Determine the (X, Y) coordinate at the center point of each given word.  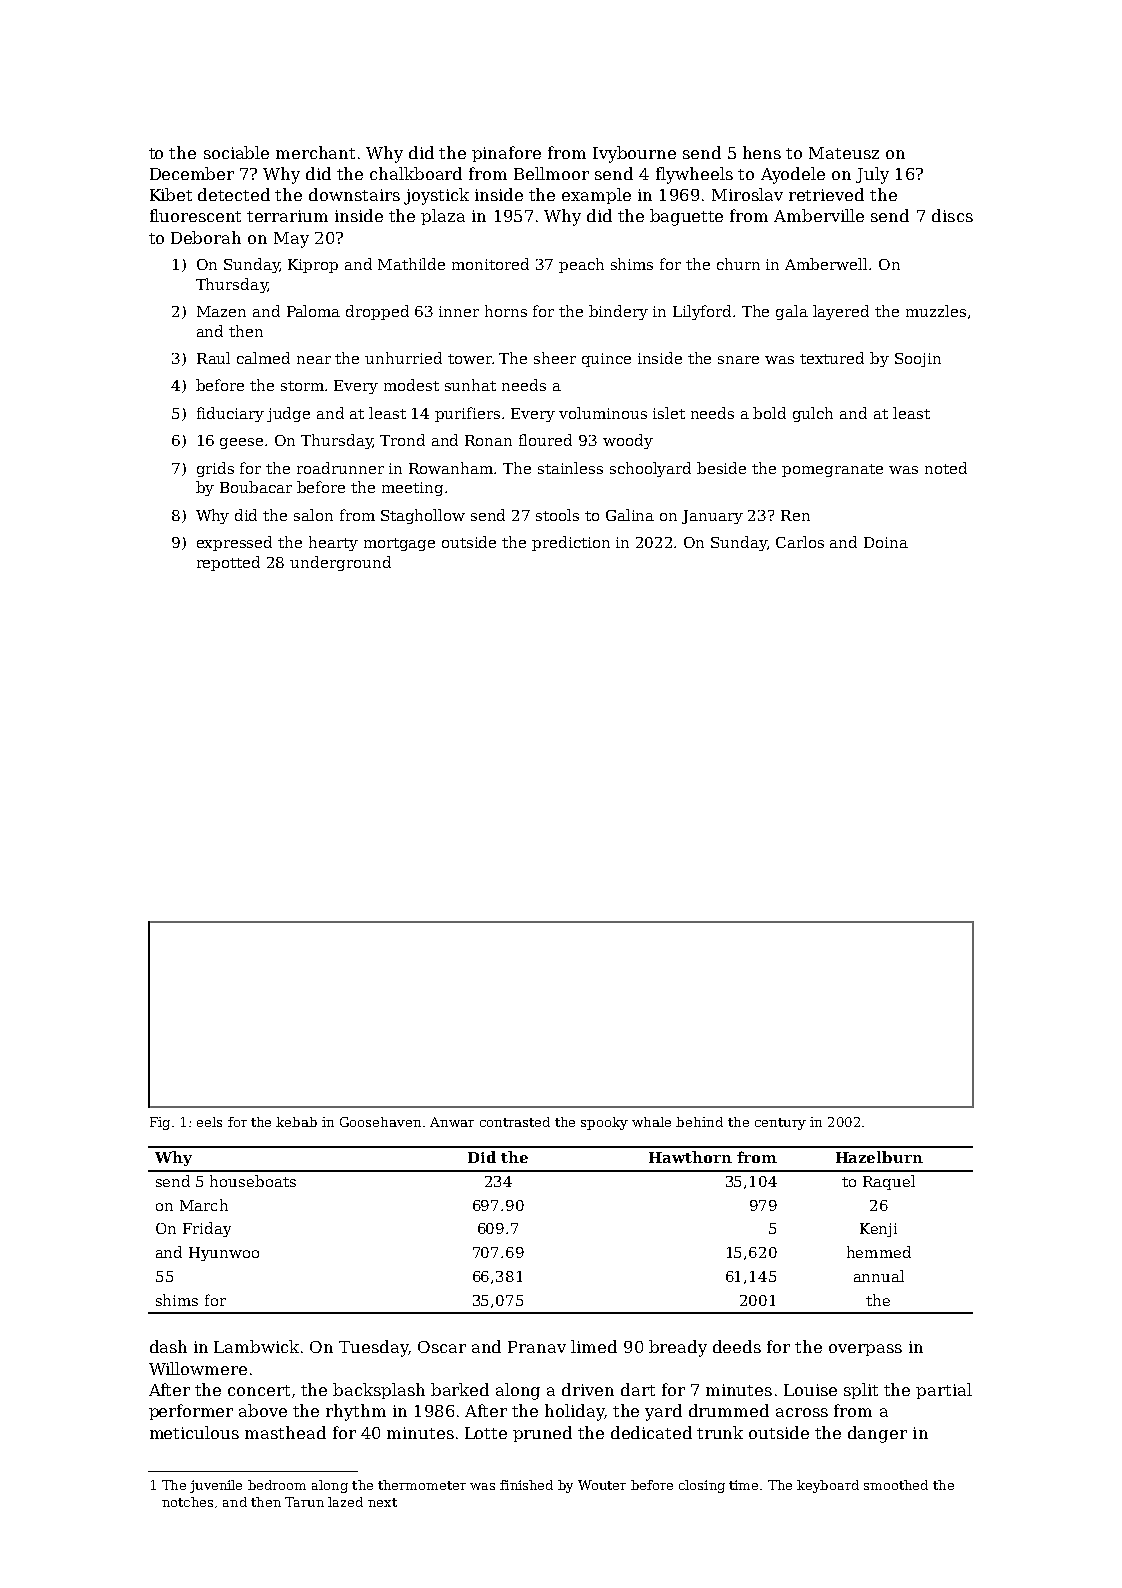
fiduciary (230, 414)
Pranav (537, 1347)
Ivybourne (634, 154)
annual (879, 1276)
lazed (345, 1502)
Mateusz (844, 153)
